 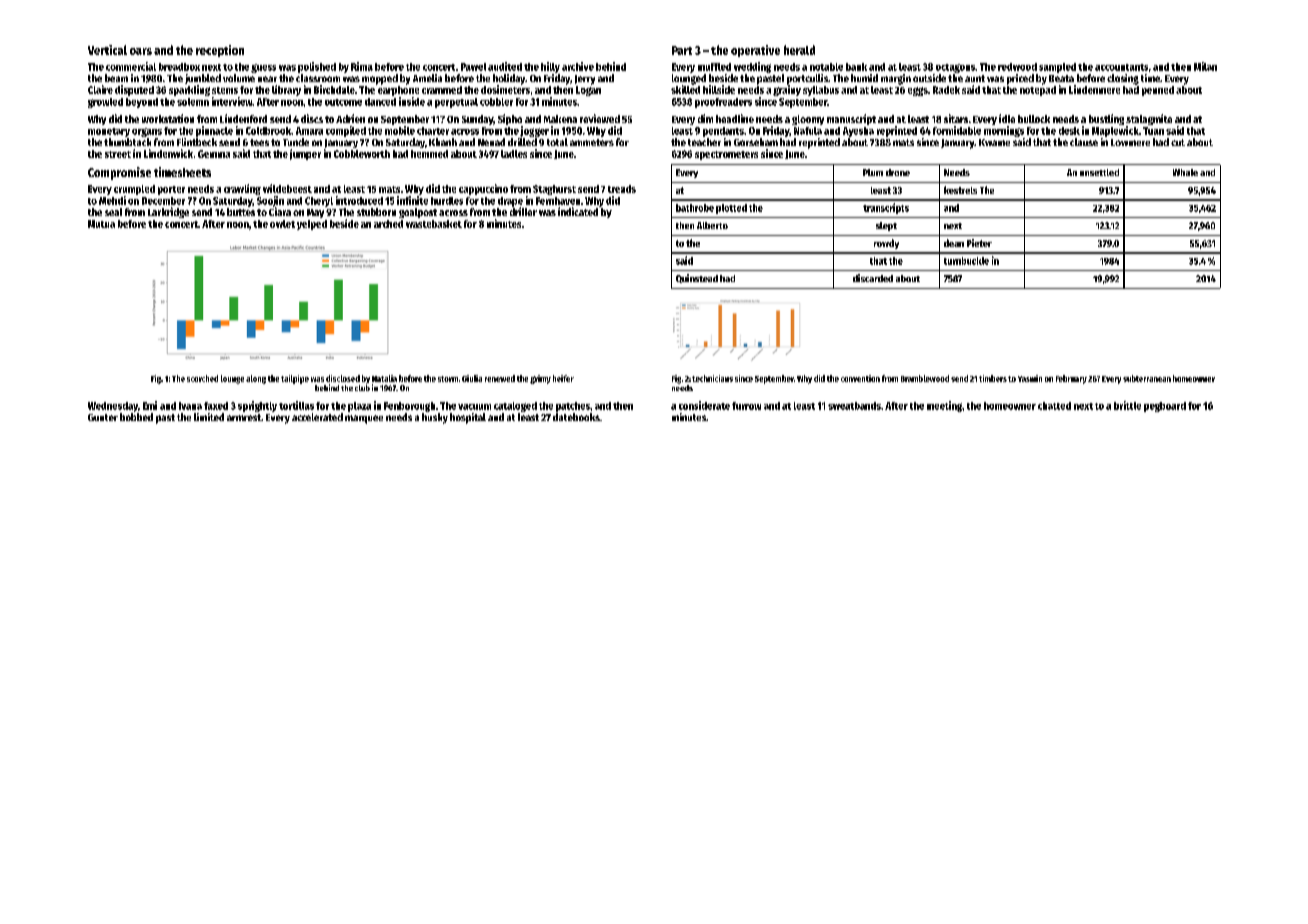 What do you see at coordinates (220, 51) in the page?
I see `reception` at bounding box center [220, 51].
